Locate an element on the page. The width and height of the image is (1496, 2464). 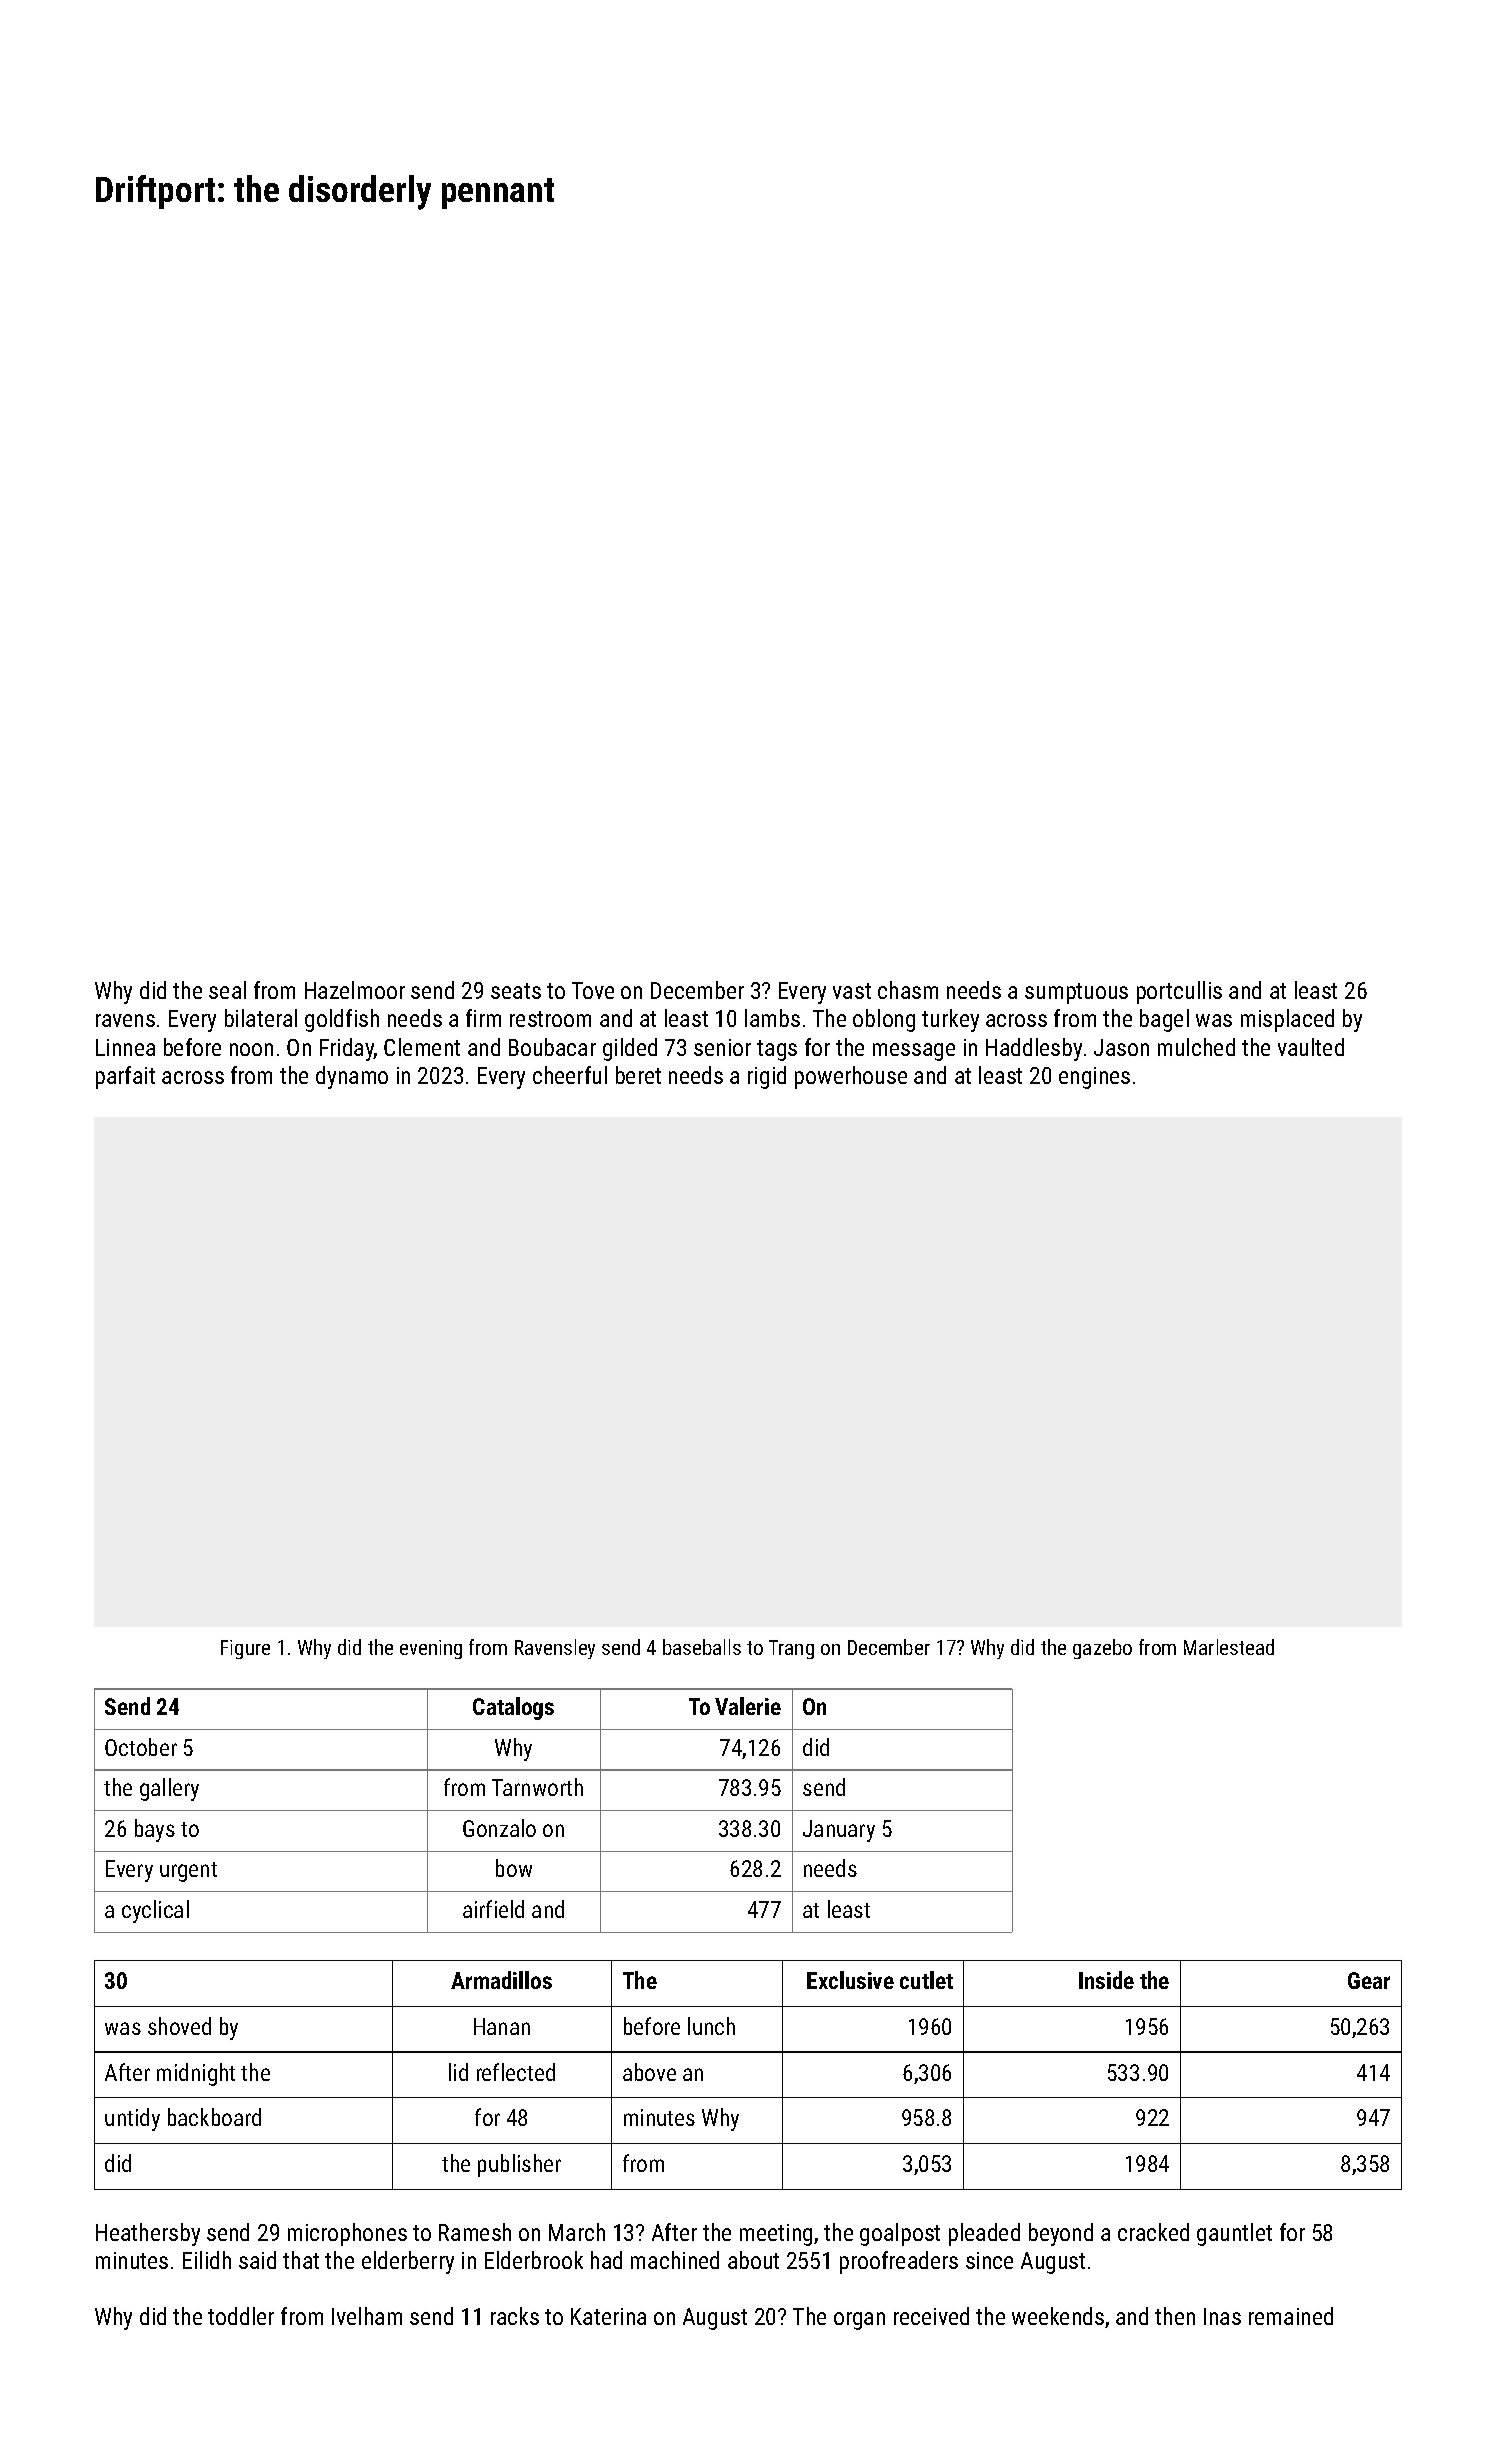
Heathersby is located at coordinates (148, 2234).
